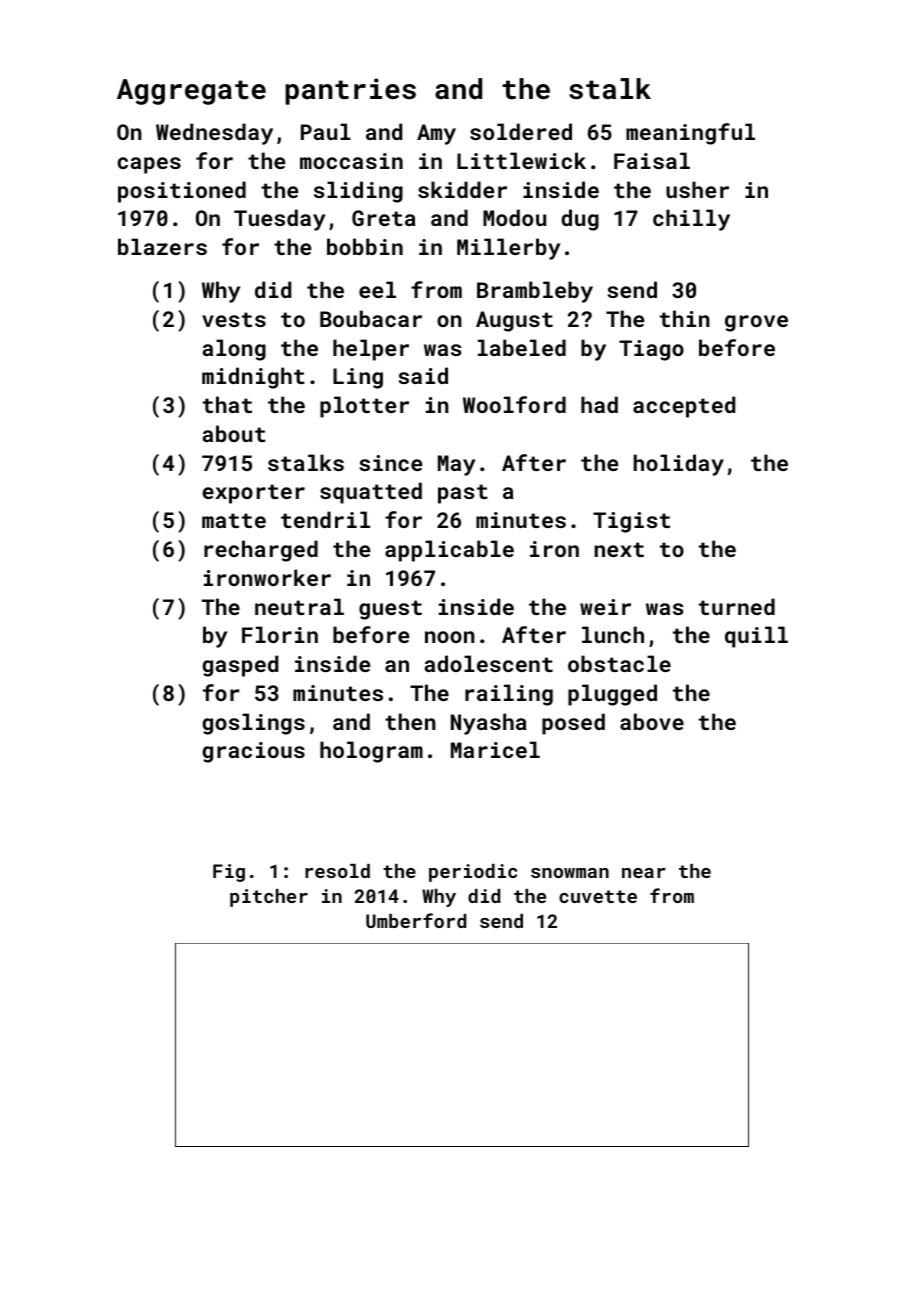  What do you see at coordinates (619, 549) in the screenshot?
I see `next` at bounding box center [619, 549].
